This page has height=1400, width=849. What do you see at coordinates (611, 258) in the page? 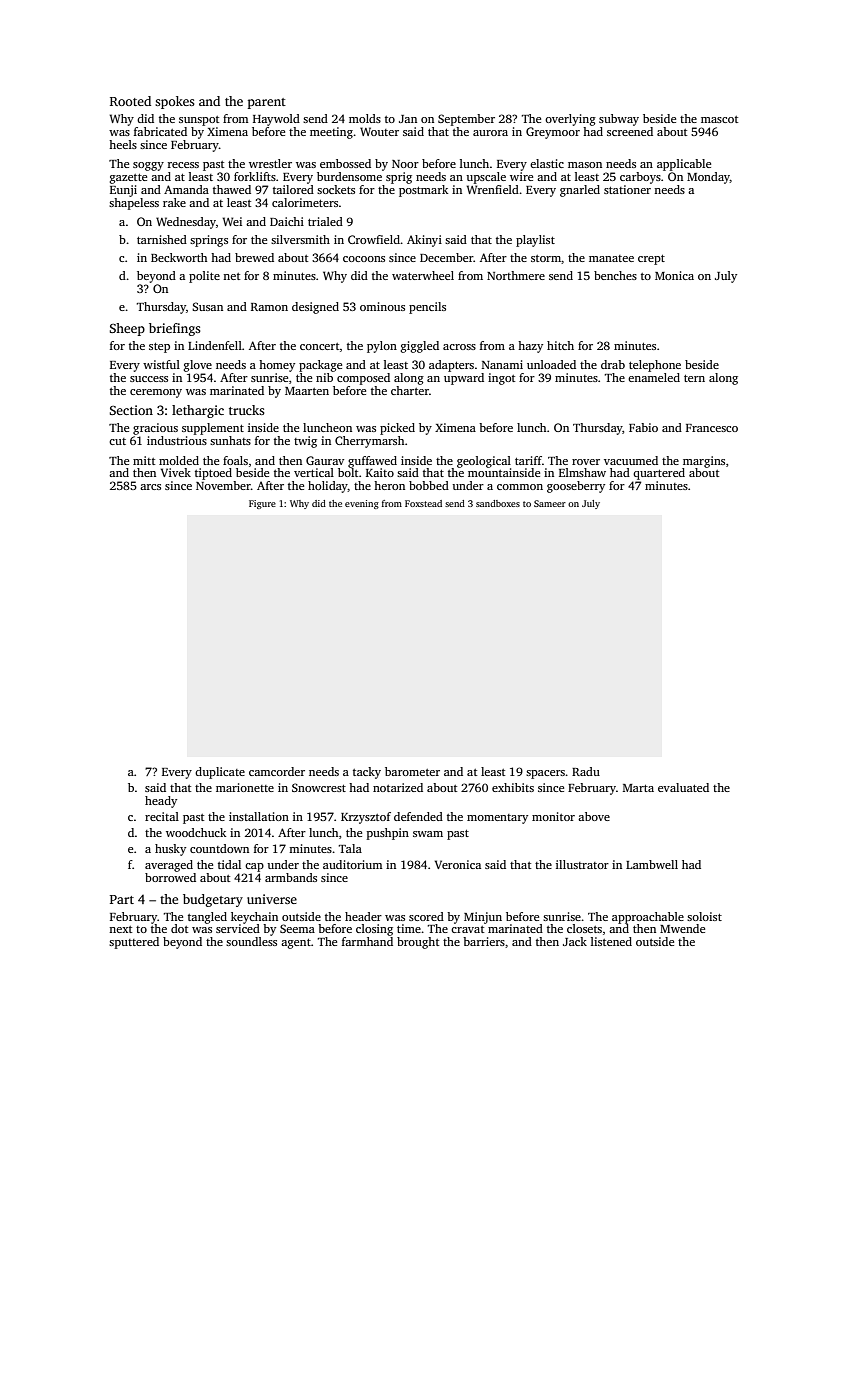
I see `manatee` at bounding box center [611, 258].
